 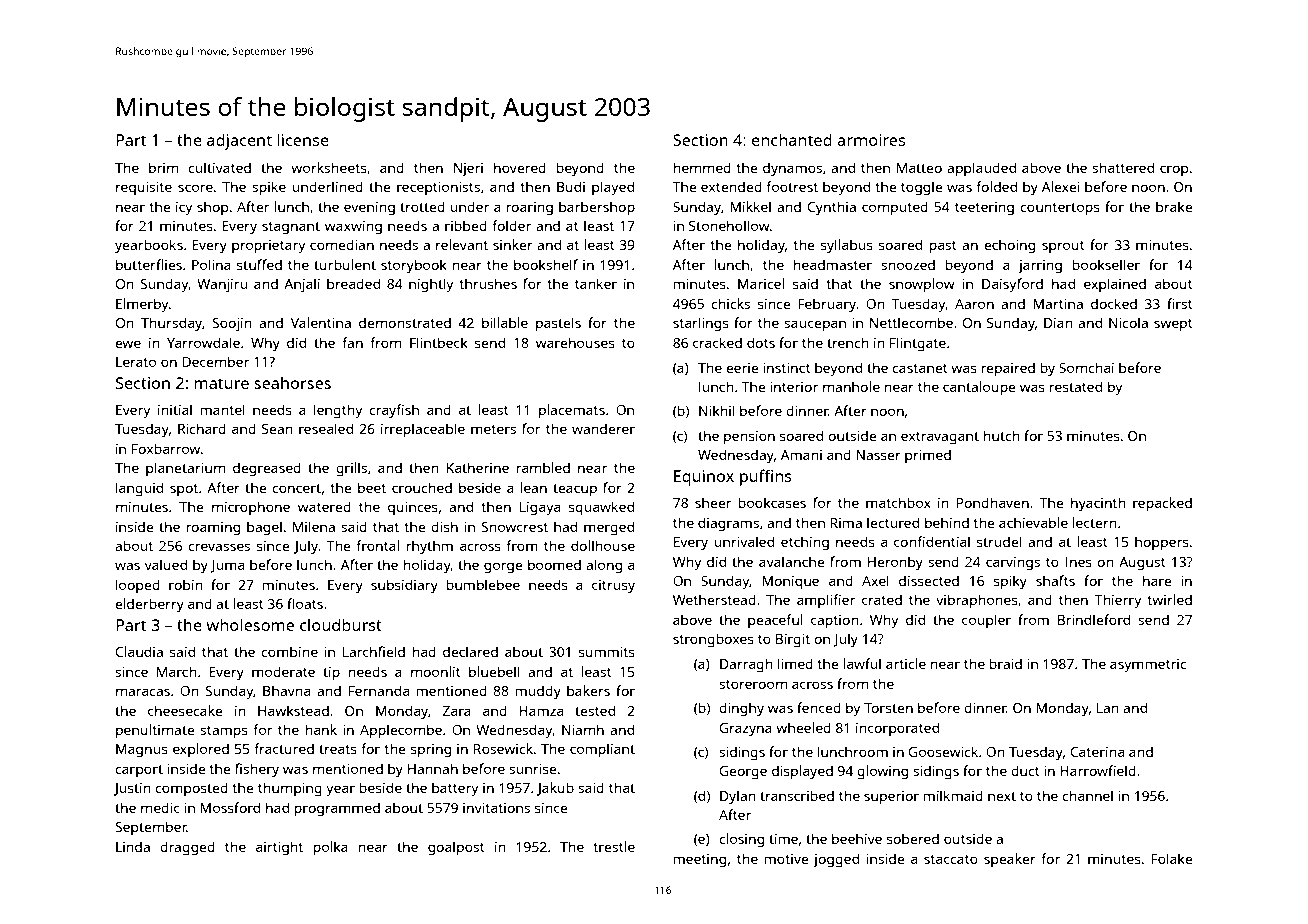 I want to click on goalpost, so click(x=456, y=848).
